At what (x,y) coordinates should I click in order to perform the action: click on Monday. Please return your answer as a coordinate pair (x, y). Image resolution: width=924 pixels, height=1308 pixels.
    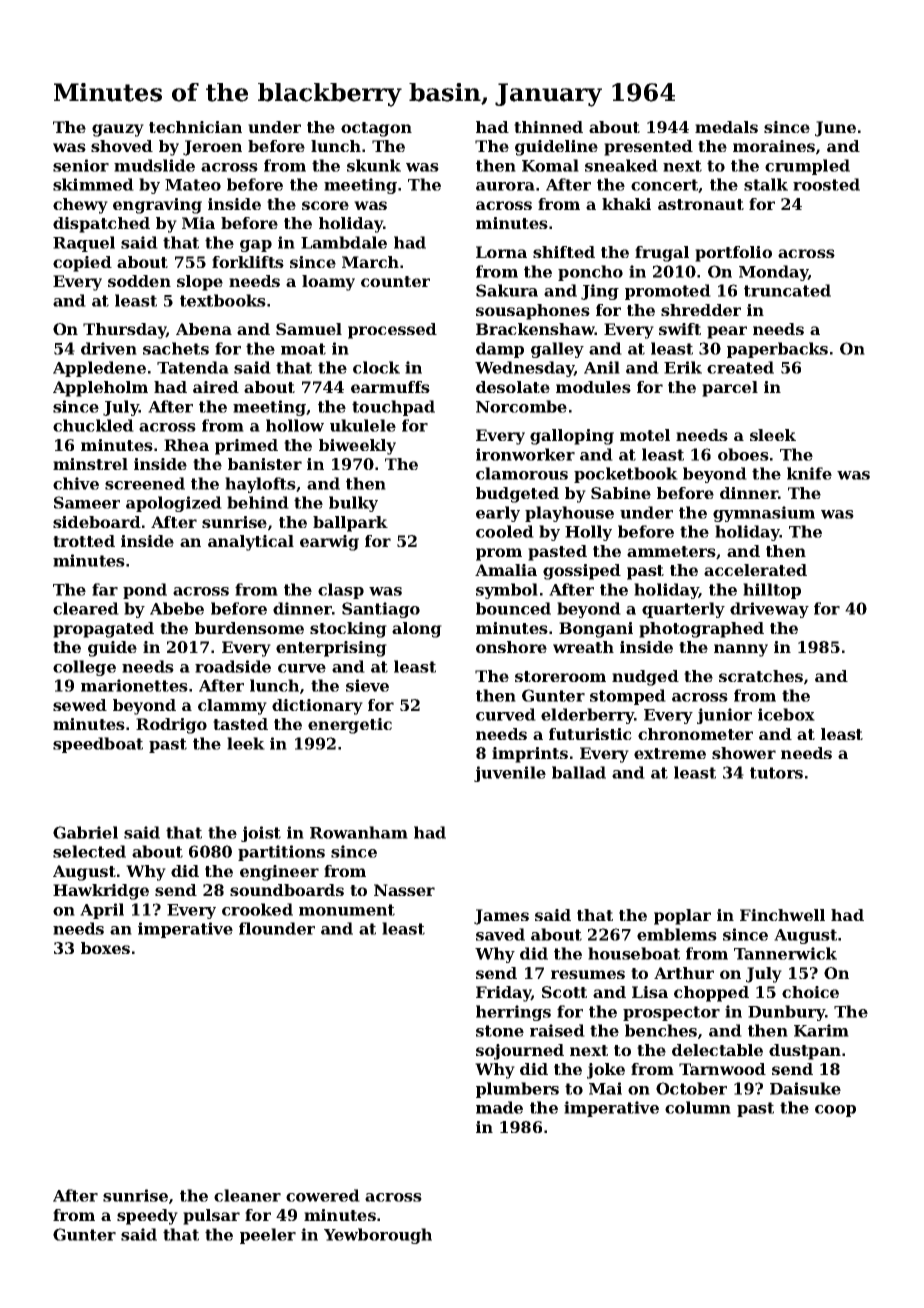
    Looking at the image, I should click on (773, 273).
